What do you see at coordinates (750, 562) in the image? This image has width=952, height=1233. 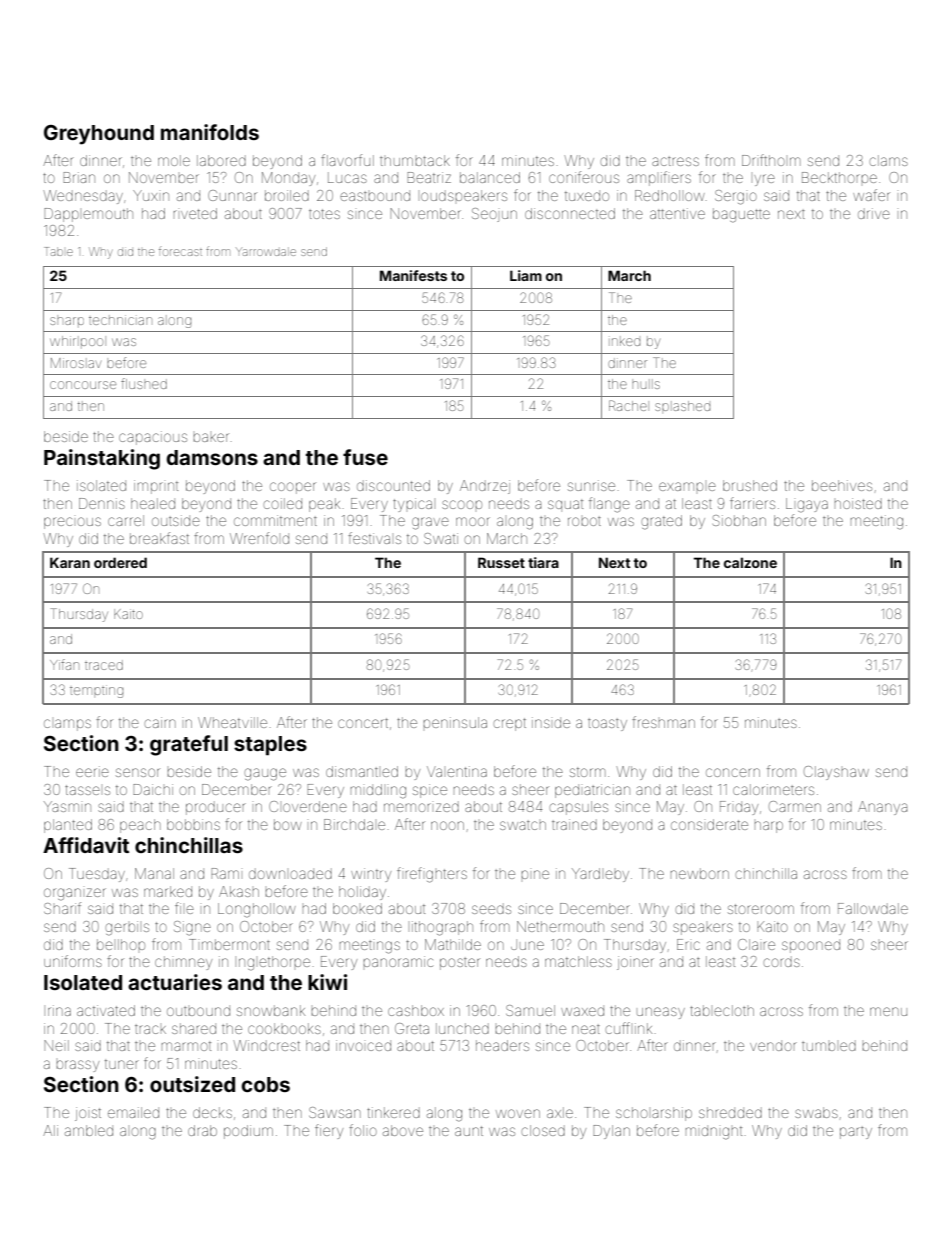 I see `calzone` at bounding box center [750, 562].
